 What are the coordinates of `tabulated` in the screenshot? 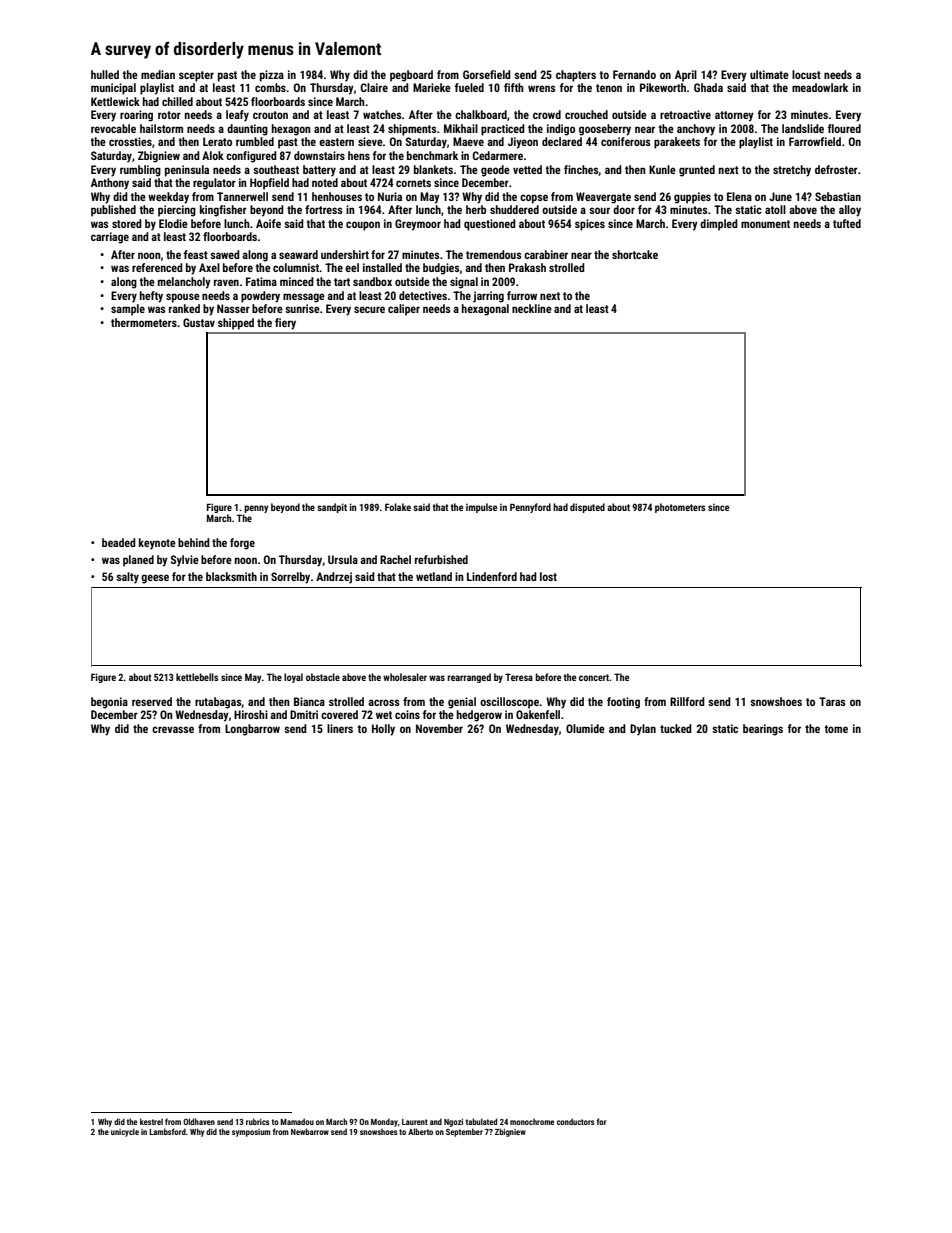 It's located at (481, 1121).
